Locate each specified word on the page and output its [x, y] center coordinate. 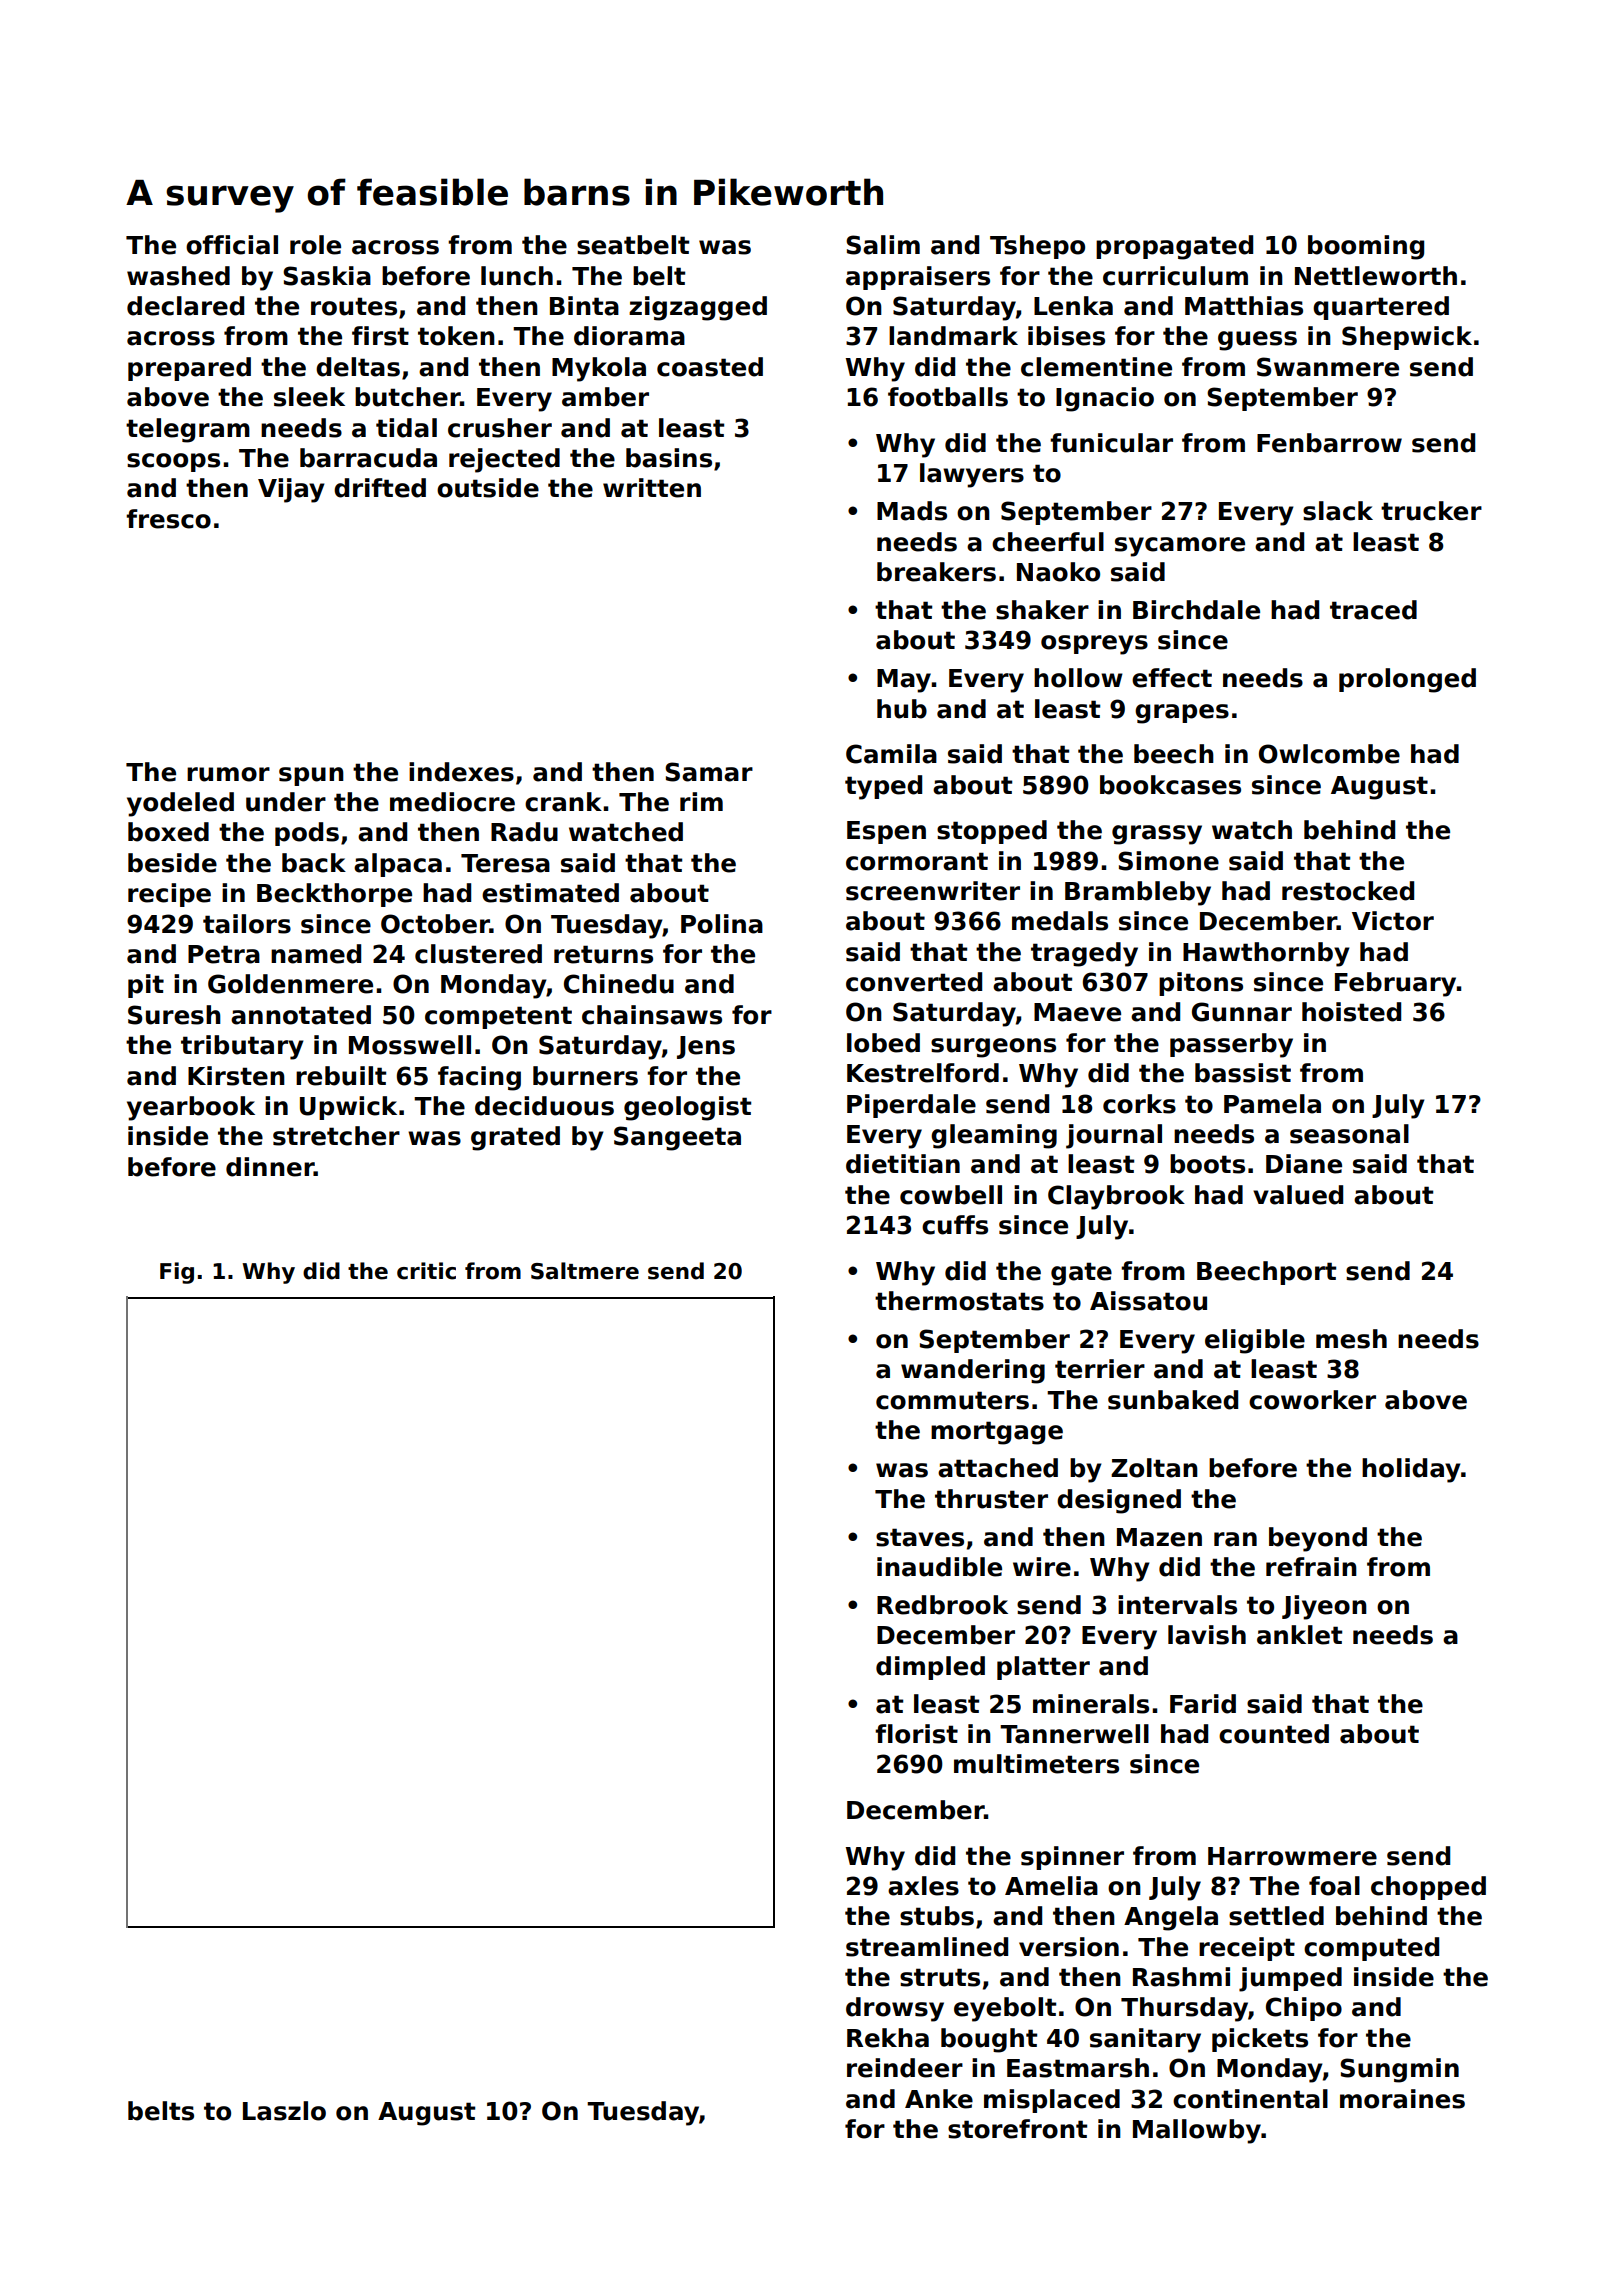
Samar [709, 772]
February [1396, 984]
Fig [177, 1273]
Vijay [291, 490]
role [315, 245]
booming [1366, 247]
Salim [883, 245]
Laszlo [284, 2111]
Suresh [174, 1015]
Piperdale [911, 1106]
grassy [1157, 835]
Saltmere [585, 1271]
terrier [1100, 1369]
